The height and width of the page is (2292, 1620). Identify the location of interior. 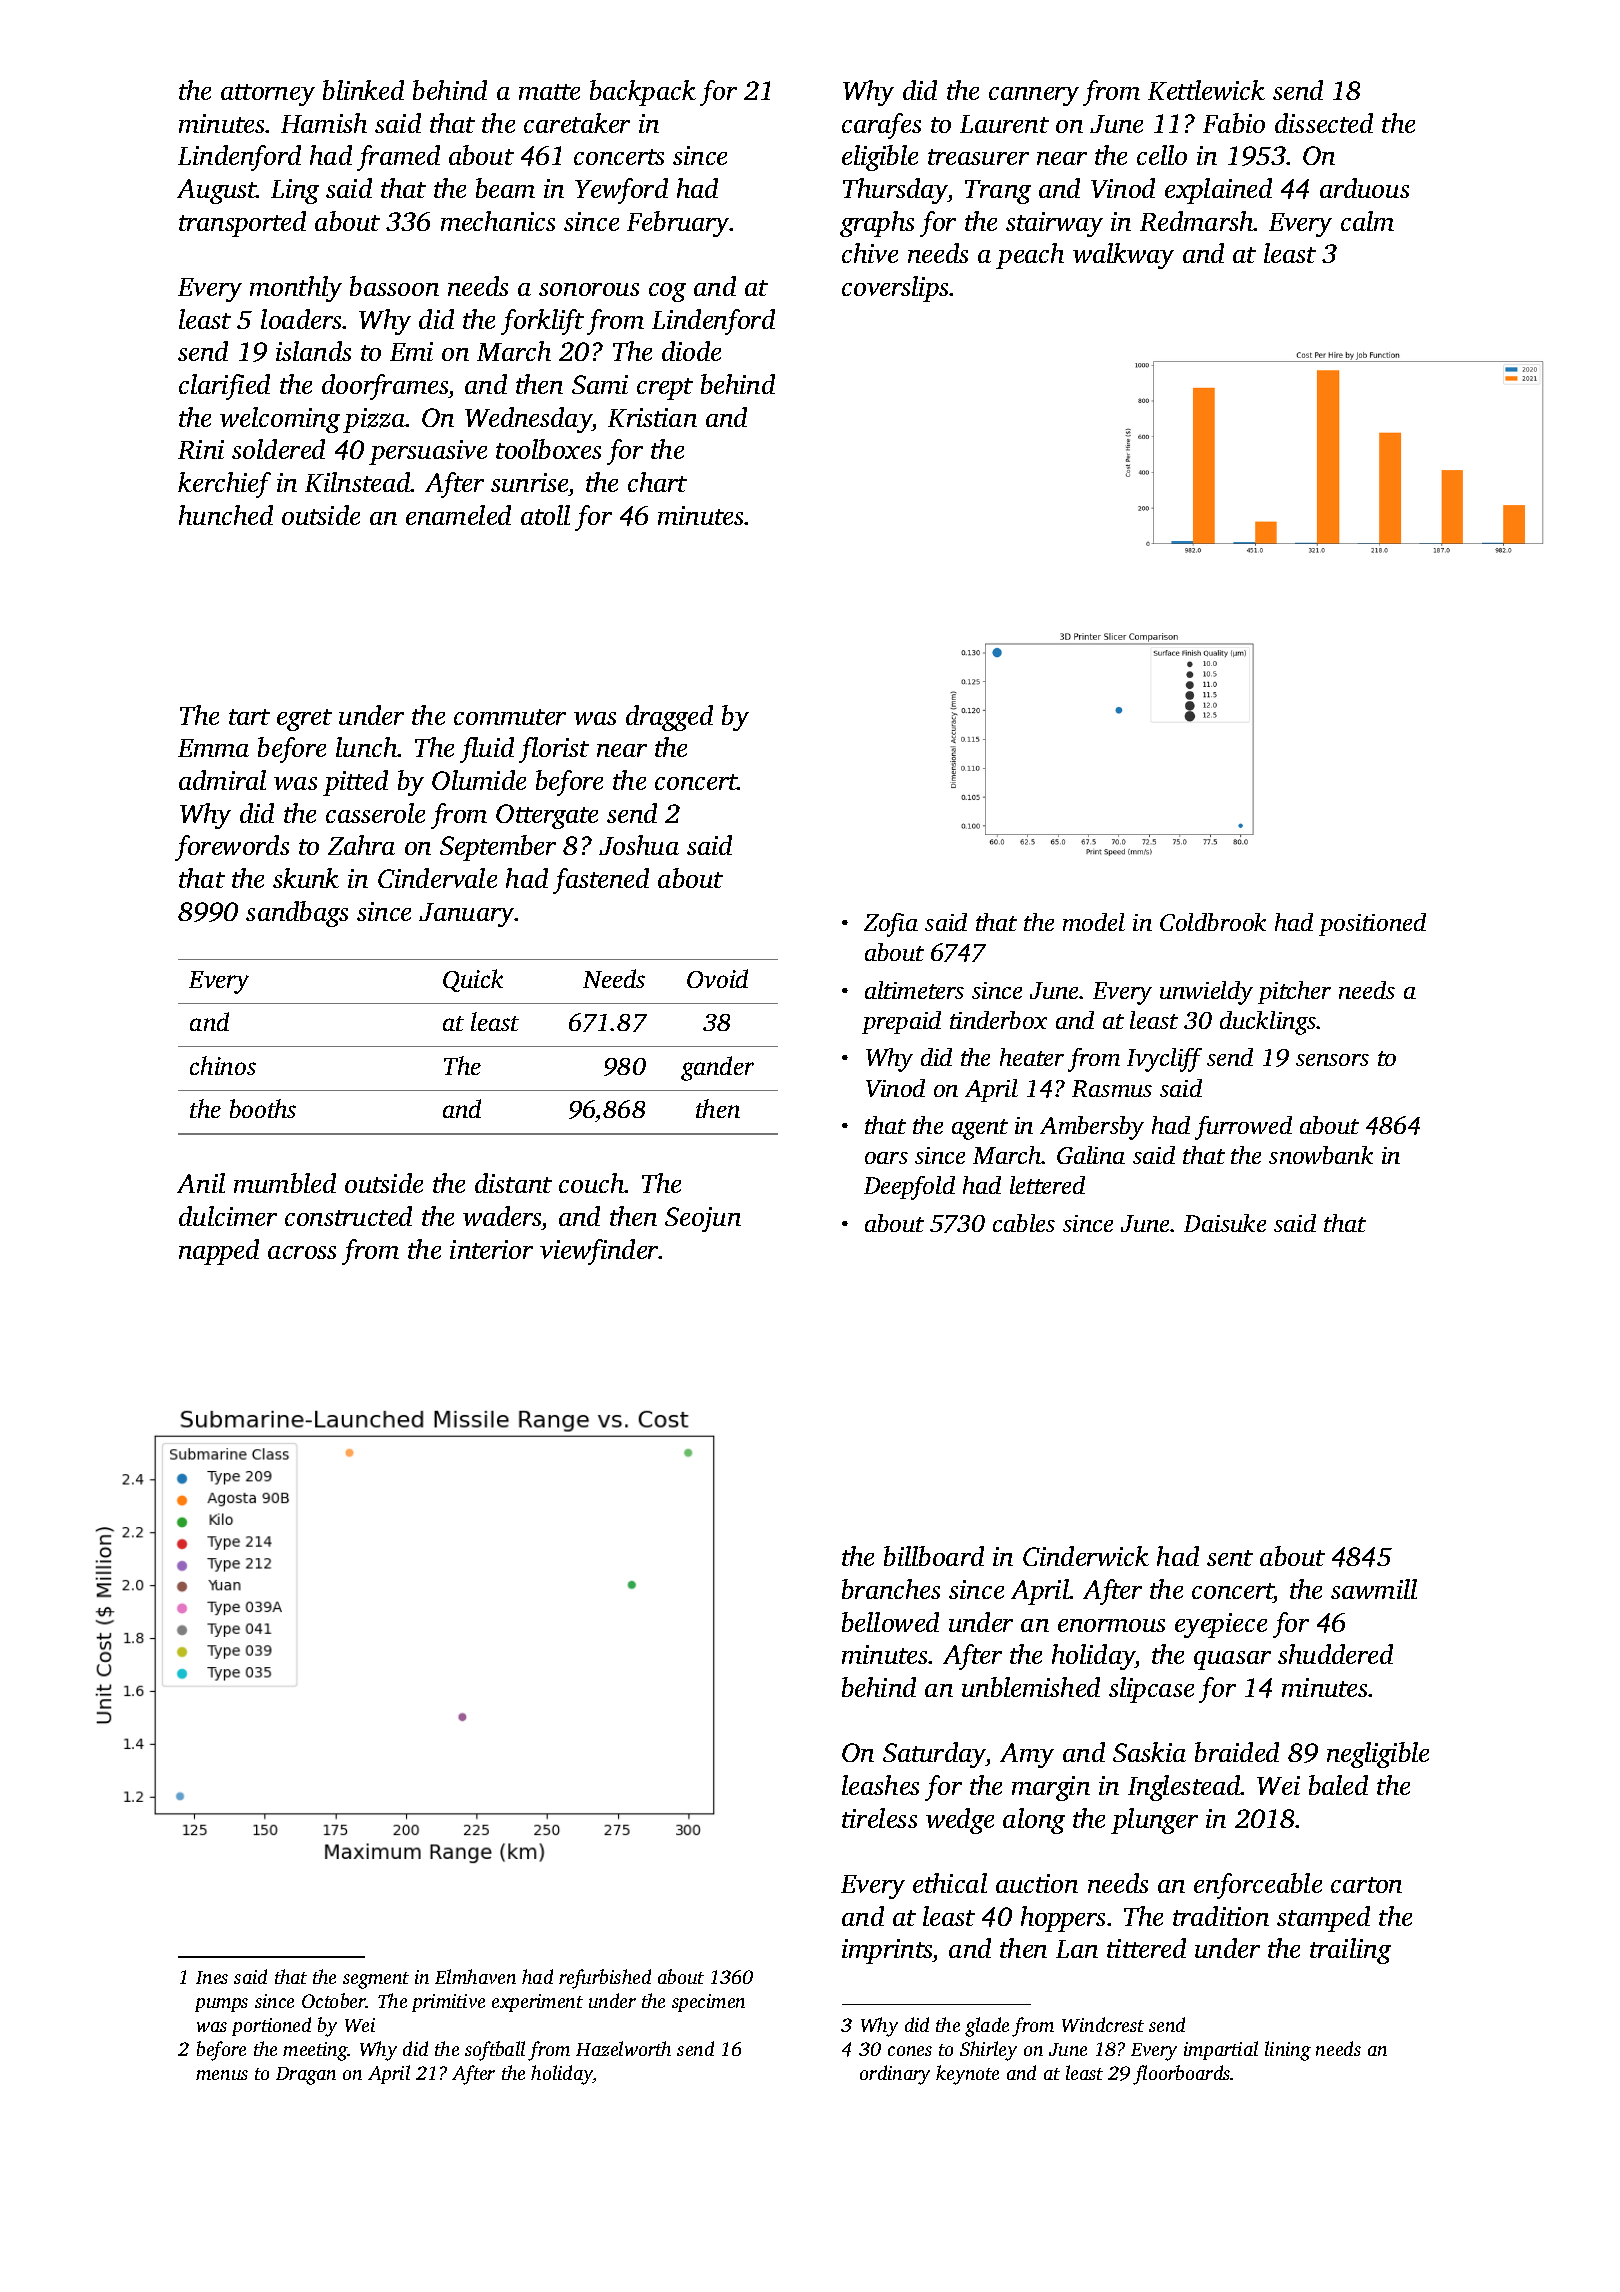
(491, 1249).
